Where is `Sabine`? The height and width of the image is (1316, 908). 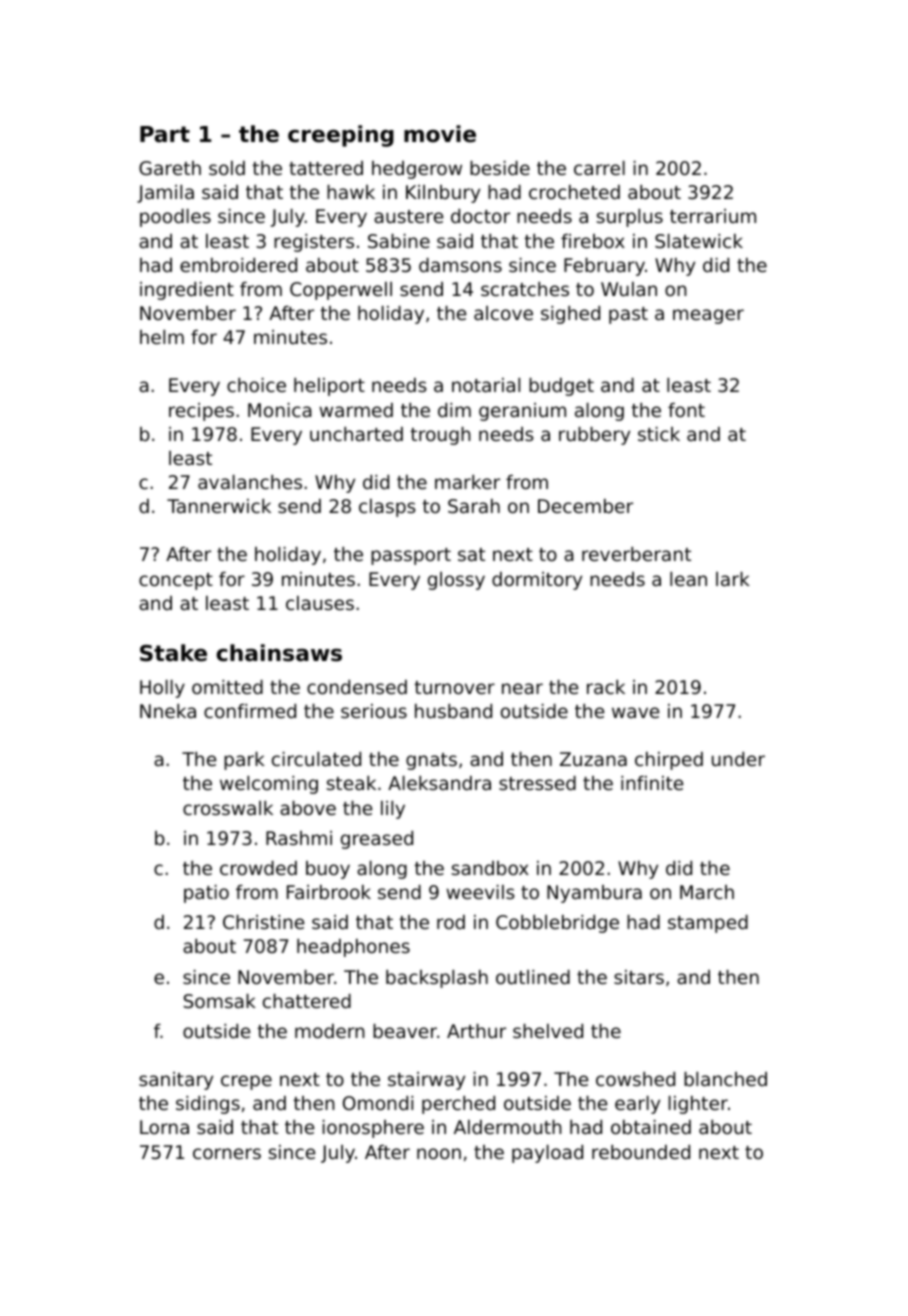
Sabine is located at coordinates (399, 241).
